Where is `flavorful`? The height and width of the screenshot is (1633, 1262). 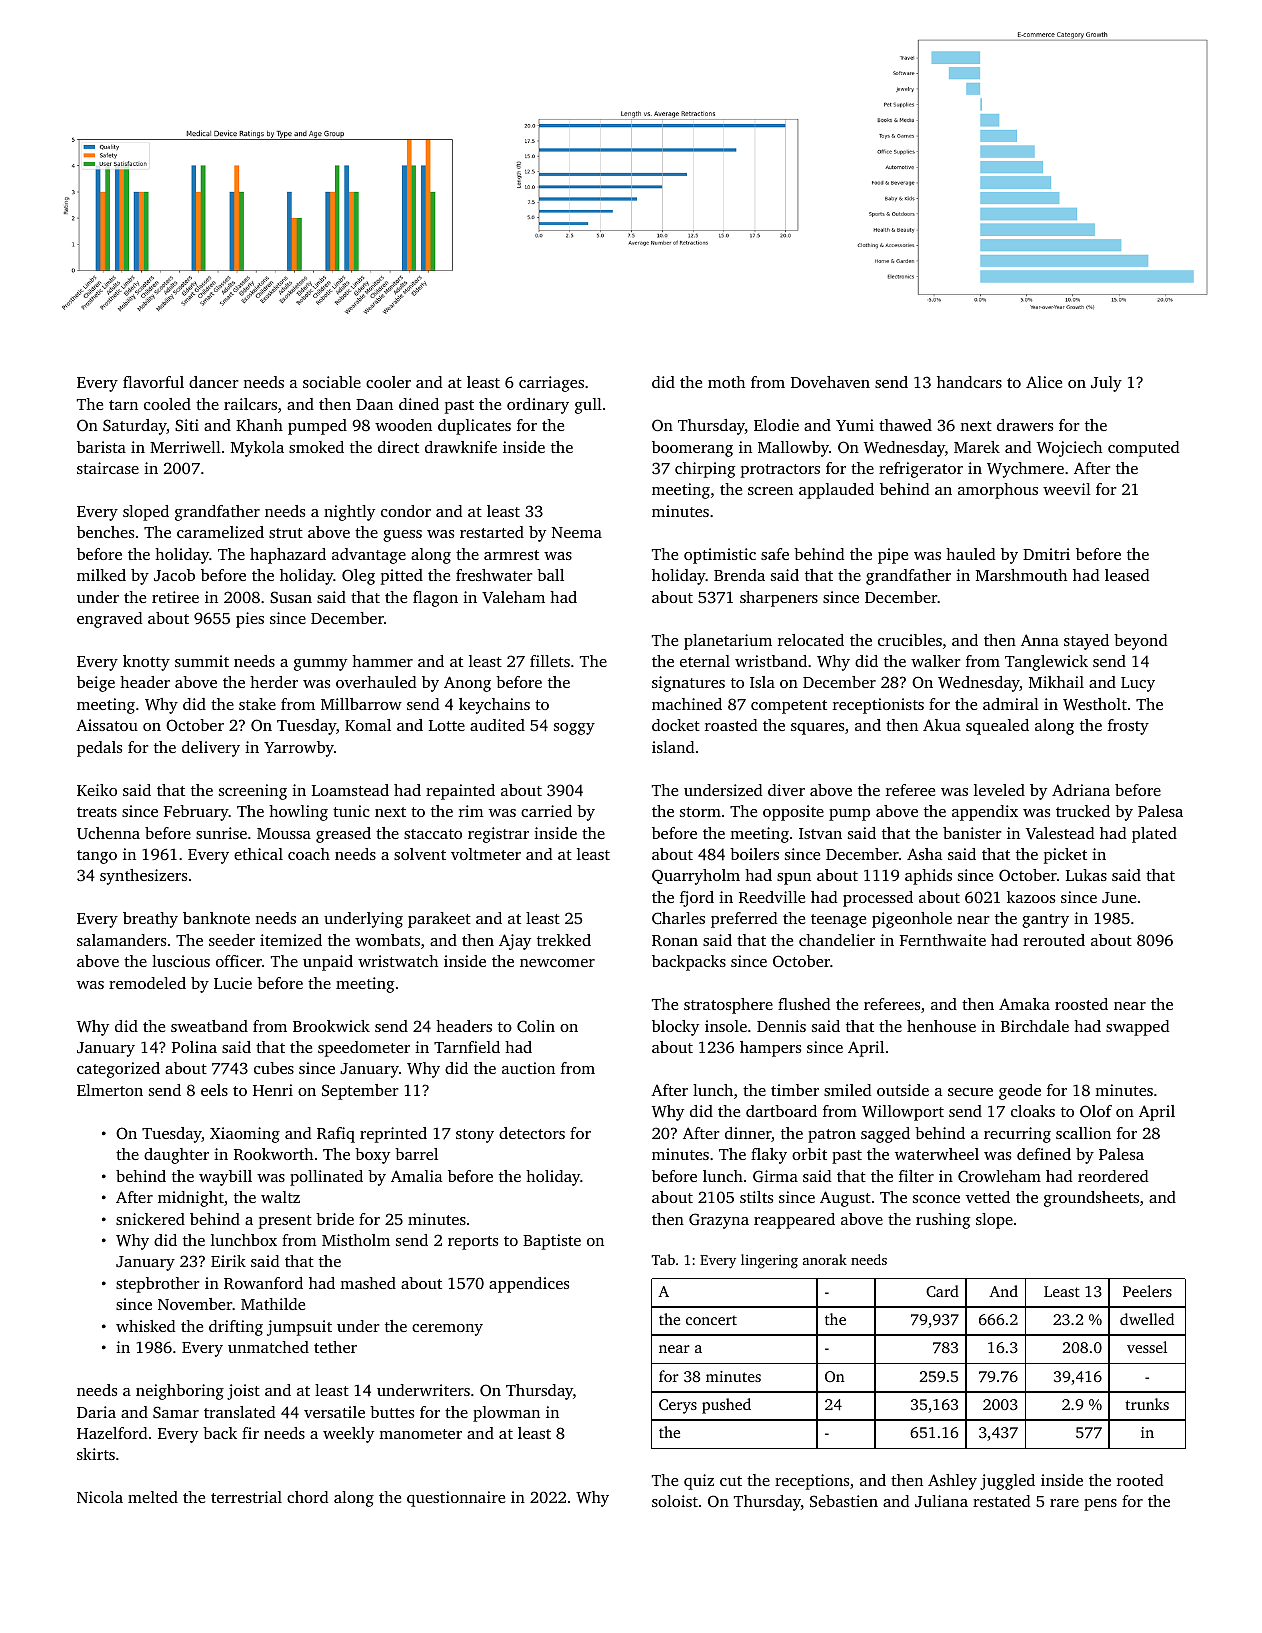
flavorful is located at coordinates (153, 382).
